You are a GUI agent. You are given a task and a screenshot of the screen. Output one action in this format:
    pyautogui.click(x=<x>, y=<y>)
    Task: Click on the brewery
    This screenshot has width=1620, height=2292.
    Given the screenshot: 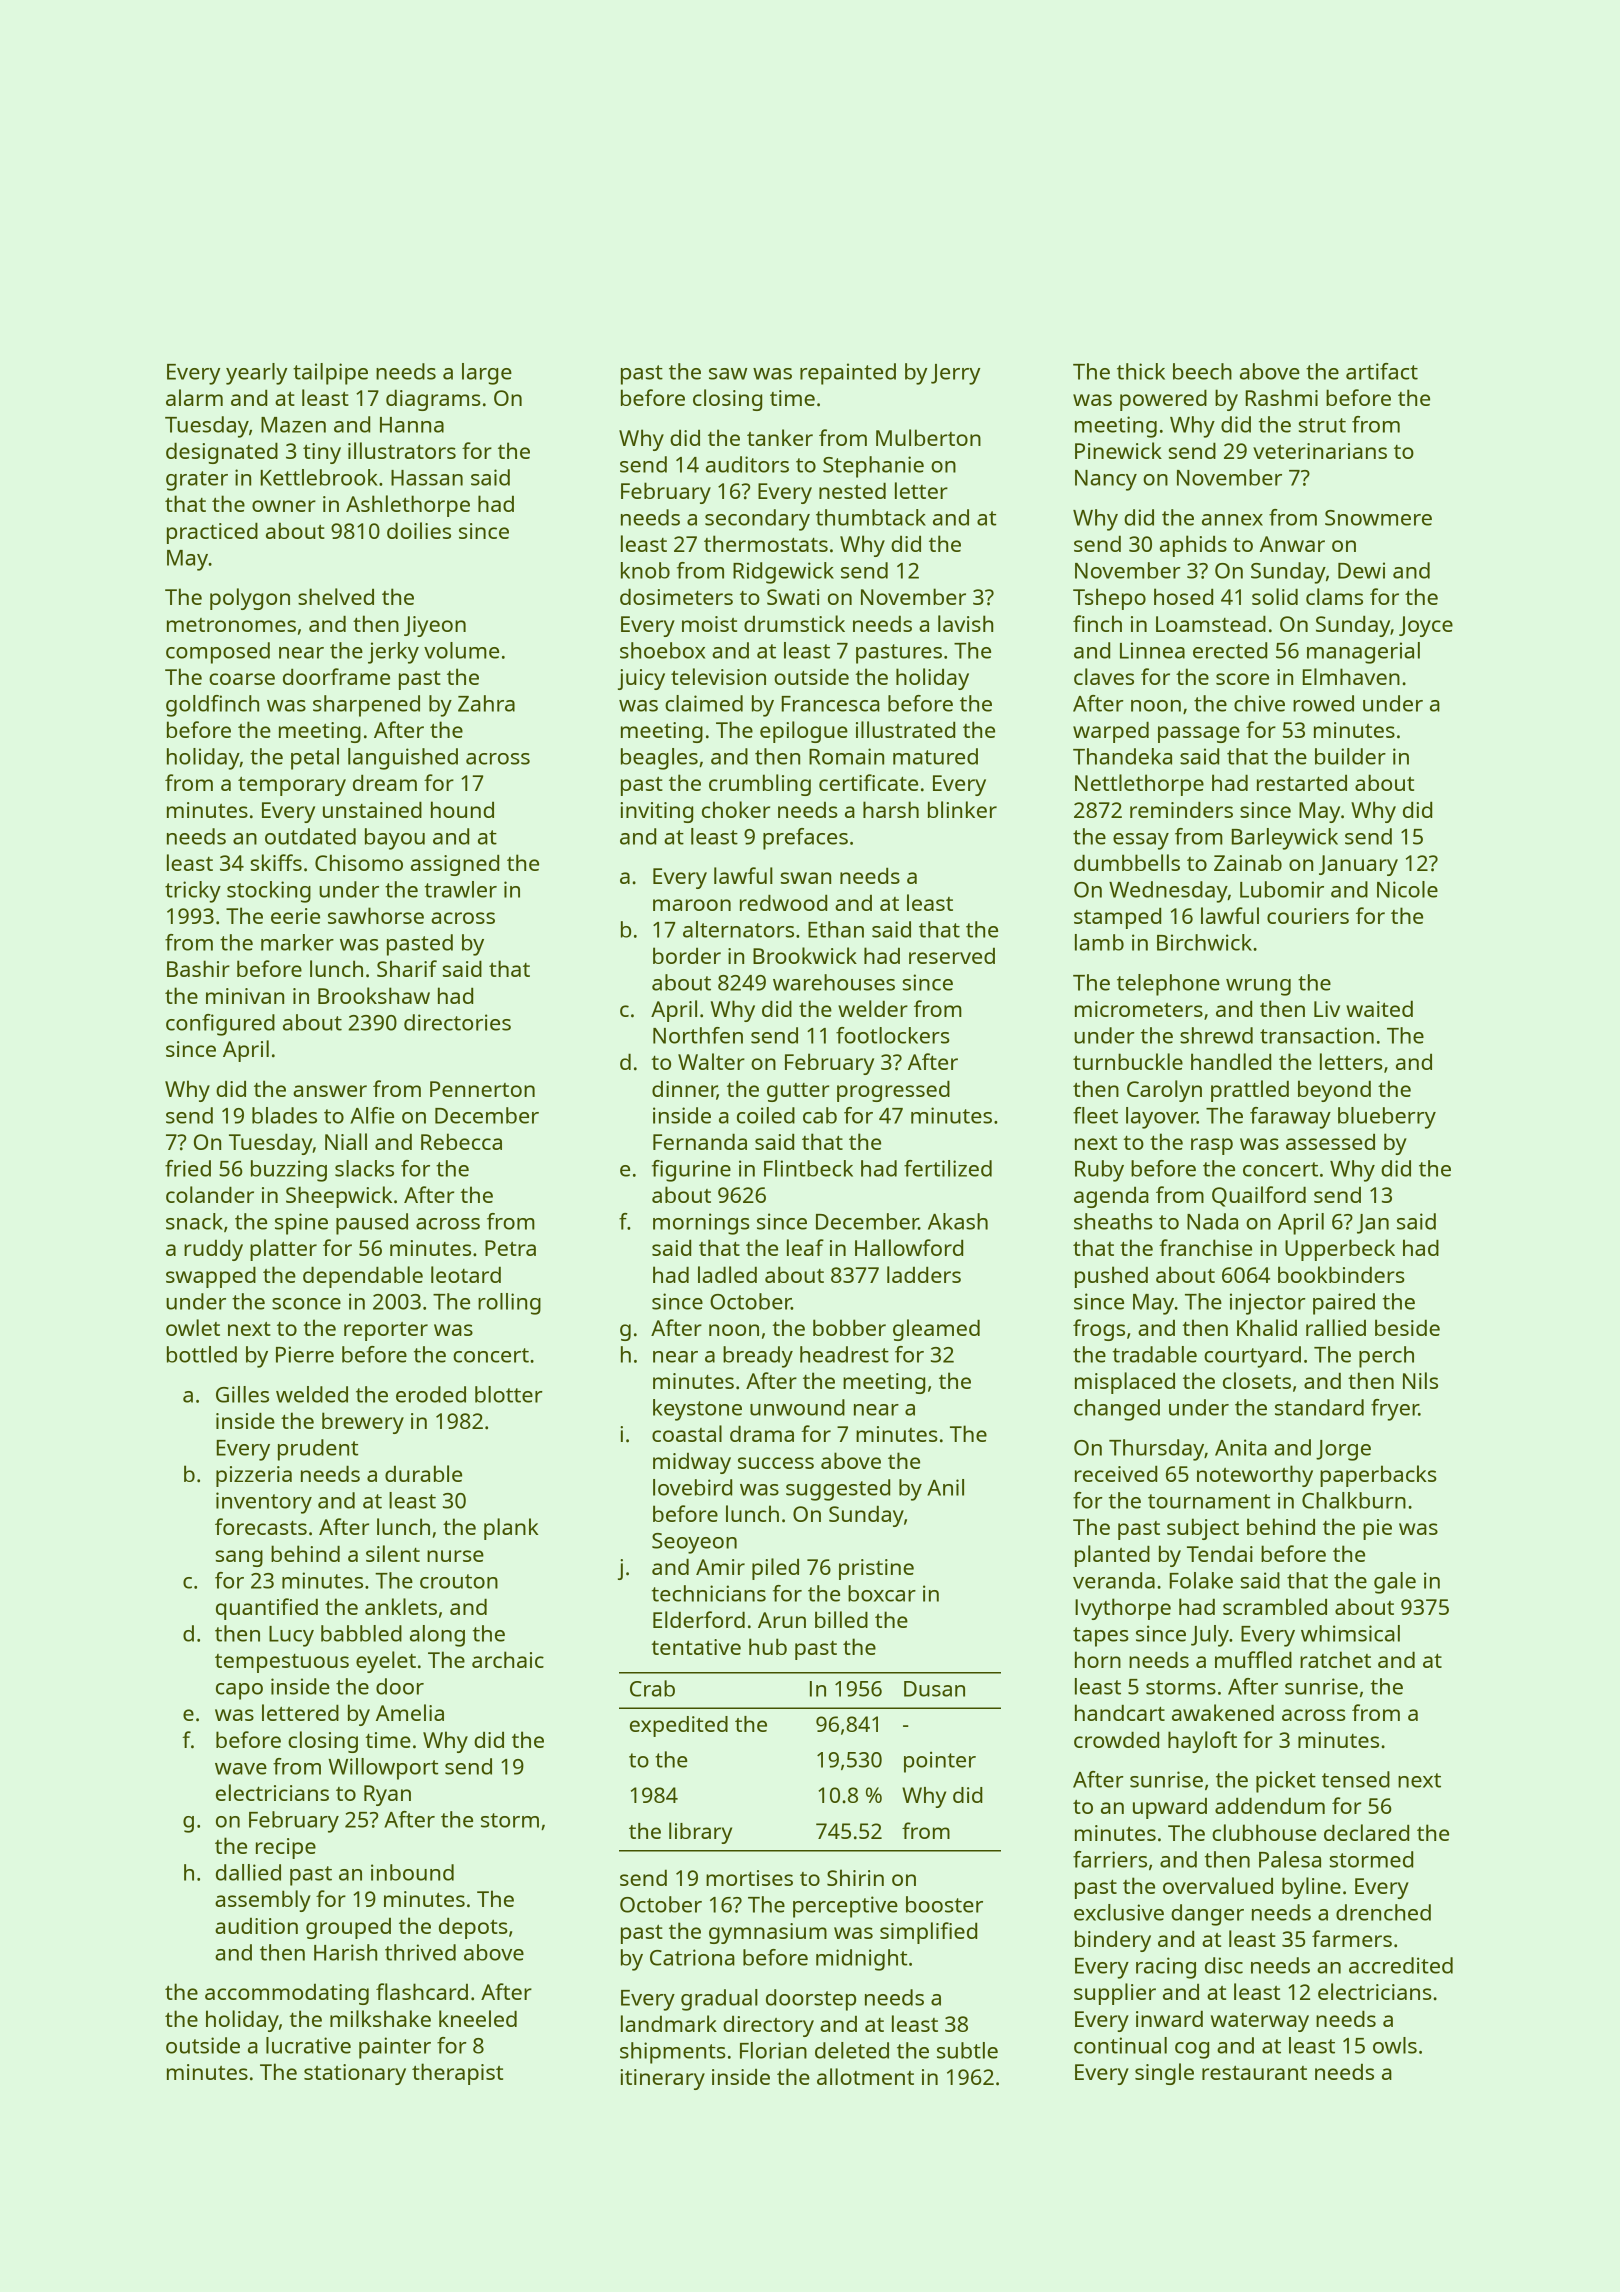 What is the action you would take?
    pyautogui.click(x=363, y=1423)
